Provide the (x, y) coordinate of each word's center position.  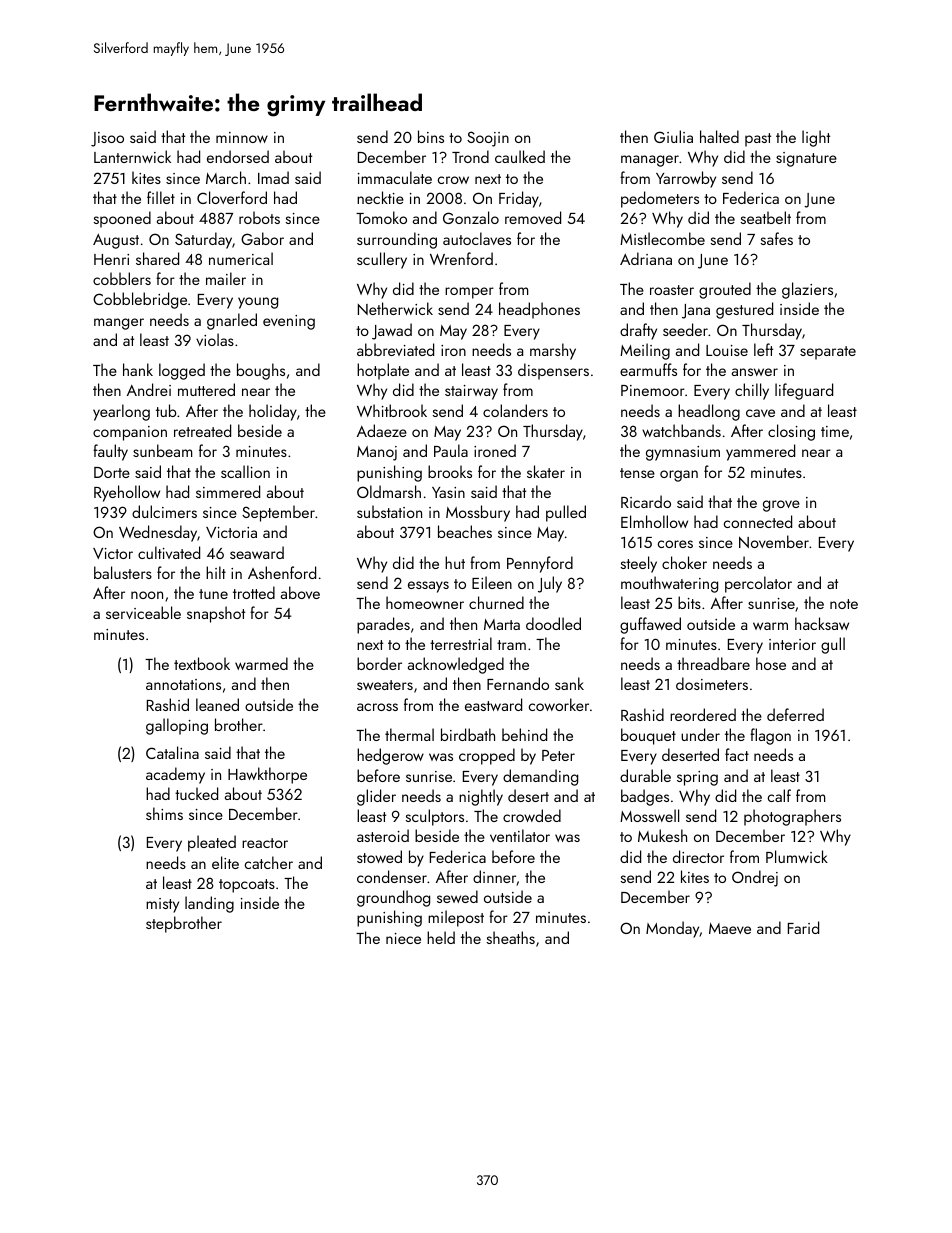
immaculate (395, 177)
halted (719, 136)
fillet (161, 197)
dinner (494, 876)
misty (162, 905)
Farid (803, 927)
